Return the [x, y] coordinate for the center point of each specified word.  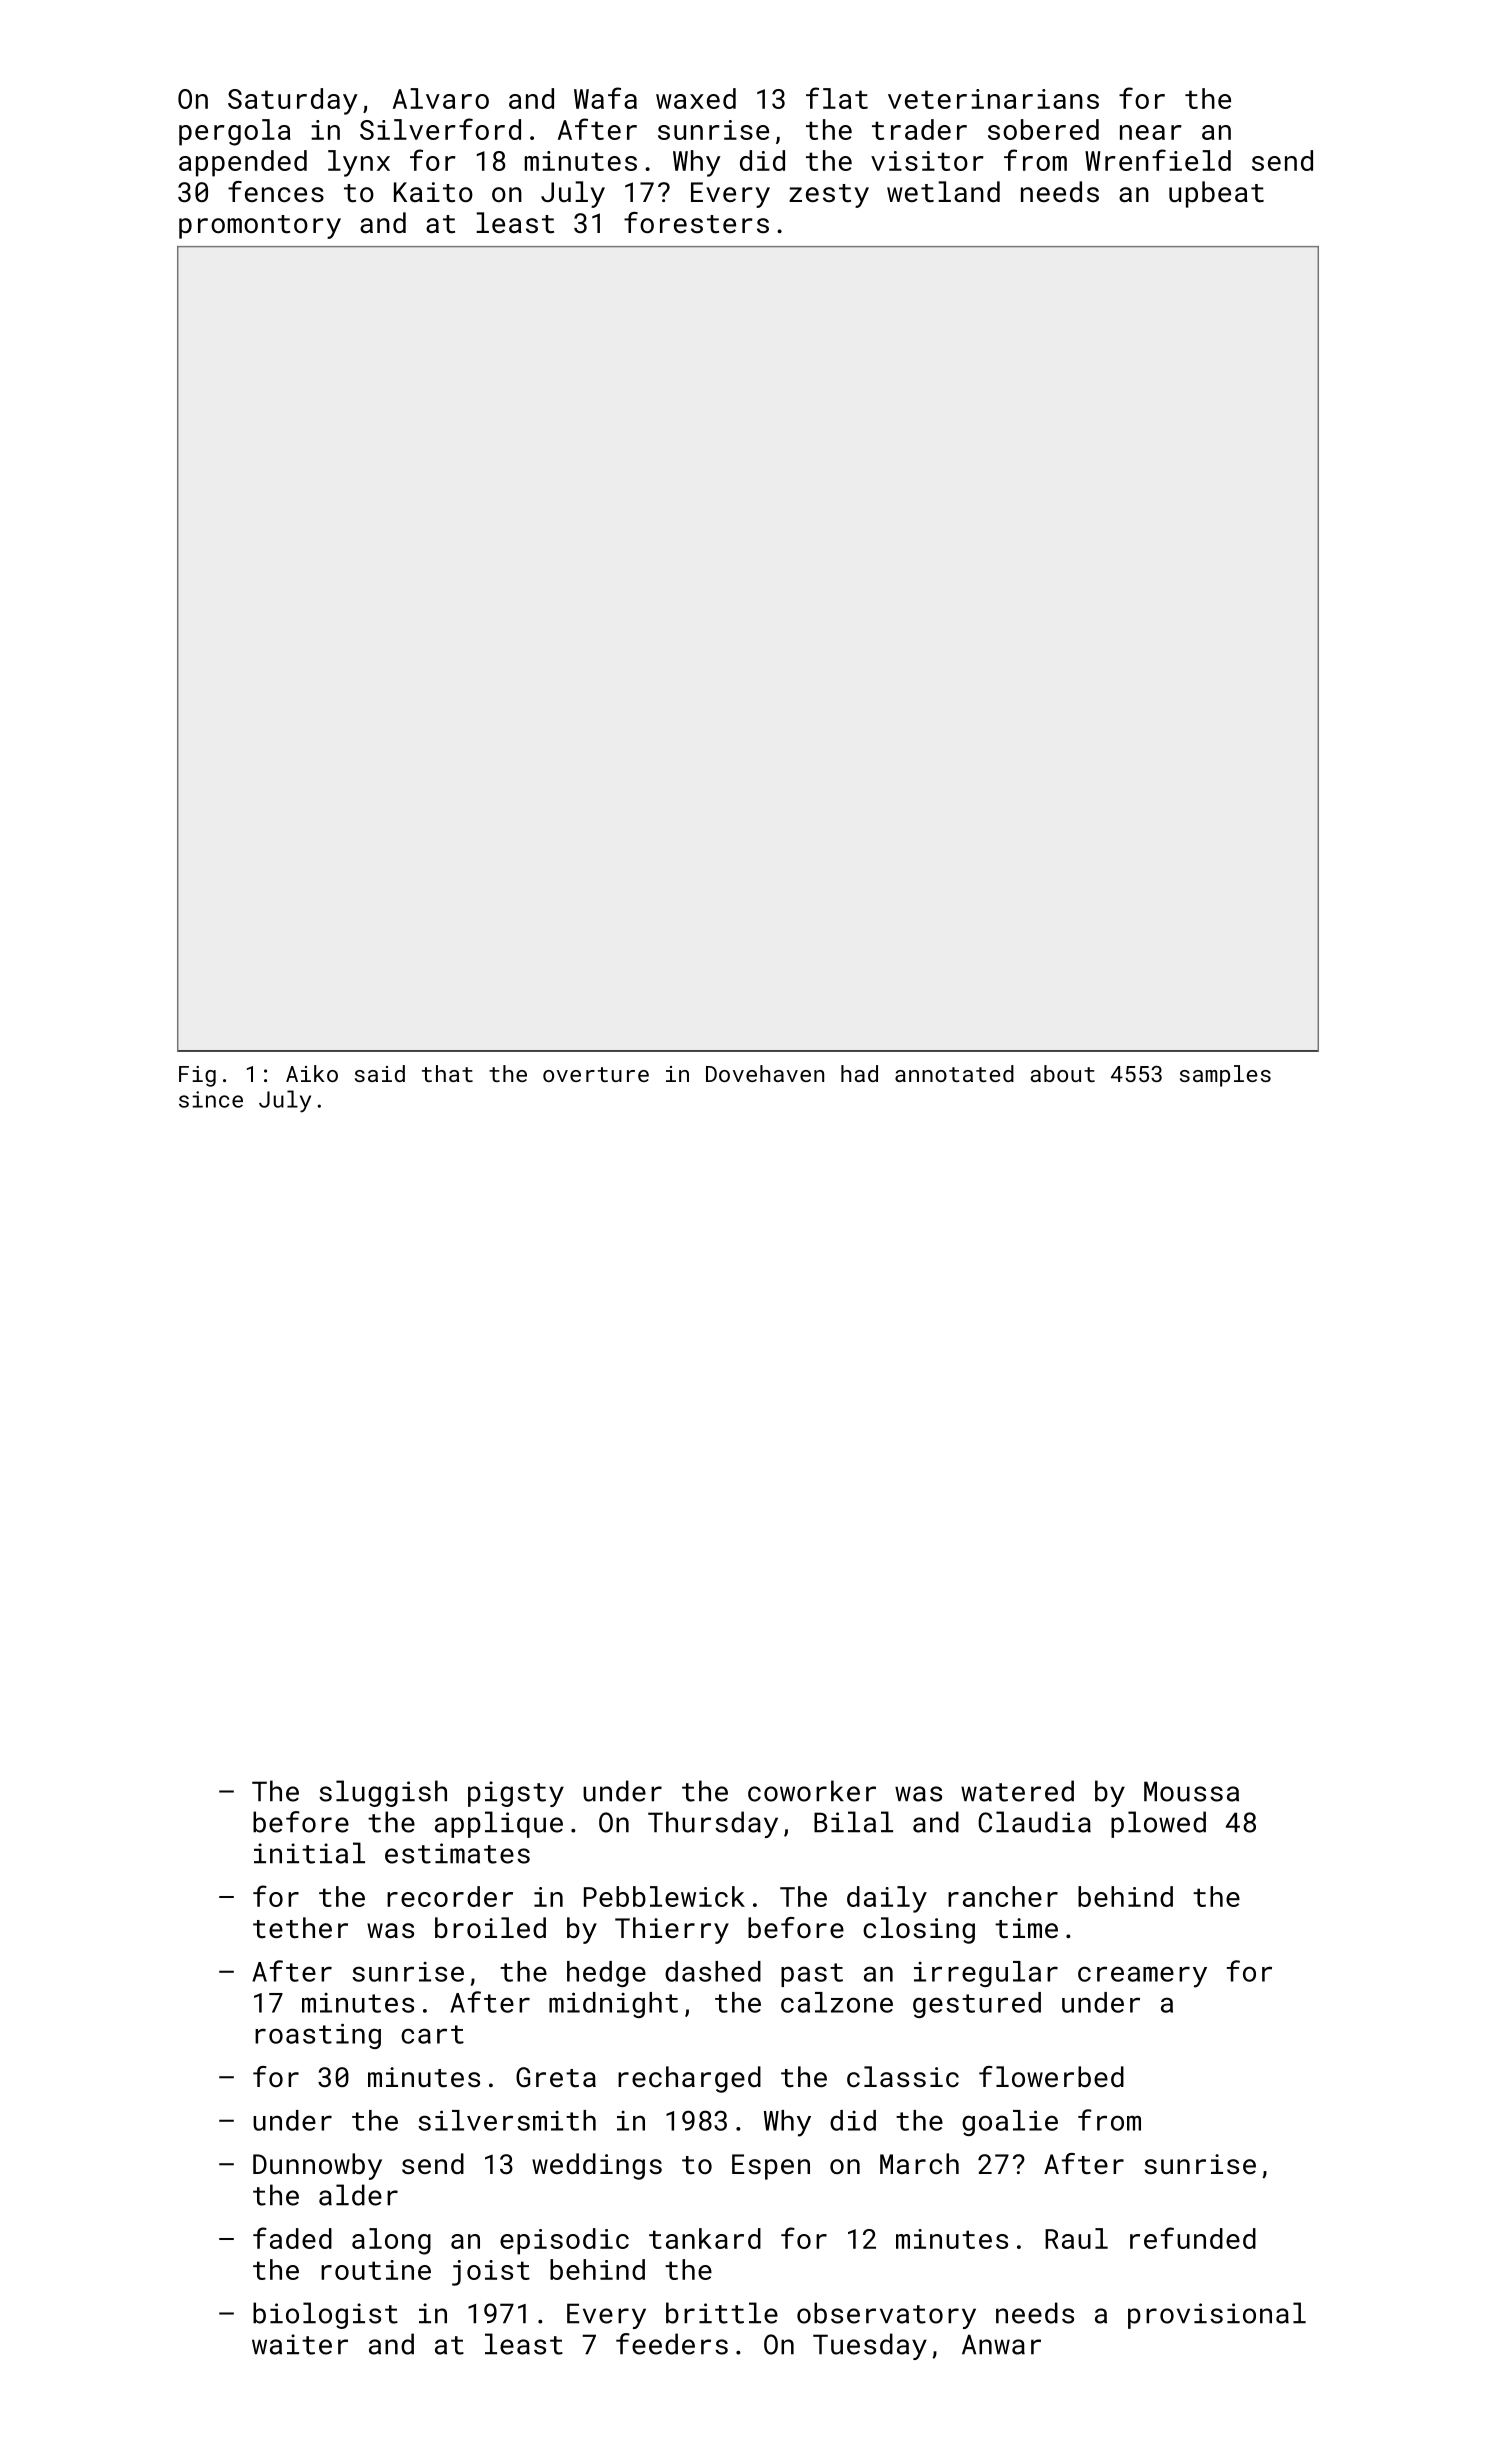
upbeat [1216, 194]
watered [1017, 1791]
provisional [1217, 2315]
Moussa [1191, 1791]
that [447, 1073]
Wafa [605, 98]
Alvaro [441, 98]
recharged [689, 2079]
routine [376, 2270]
